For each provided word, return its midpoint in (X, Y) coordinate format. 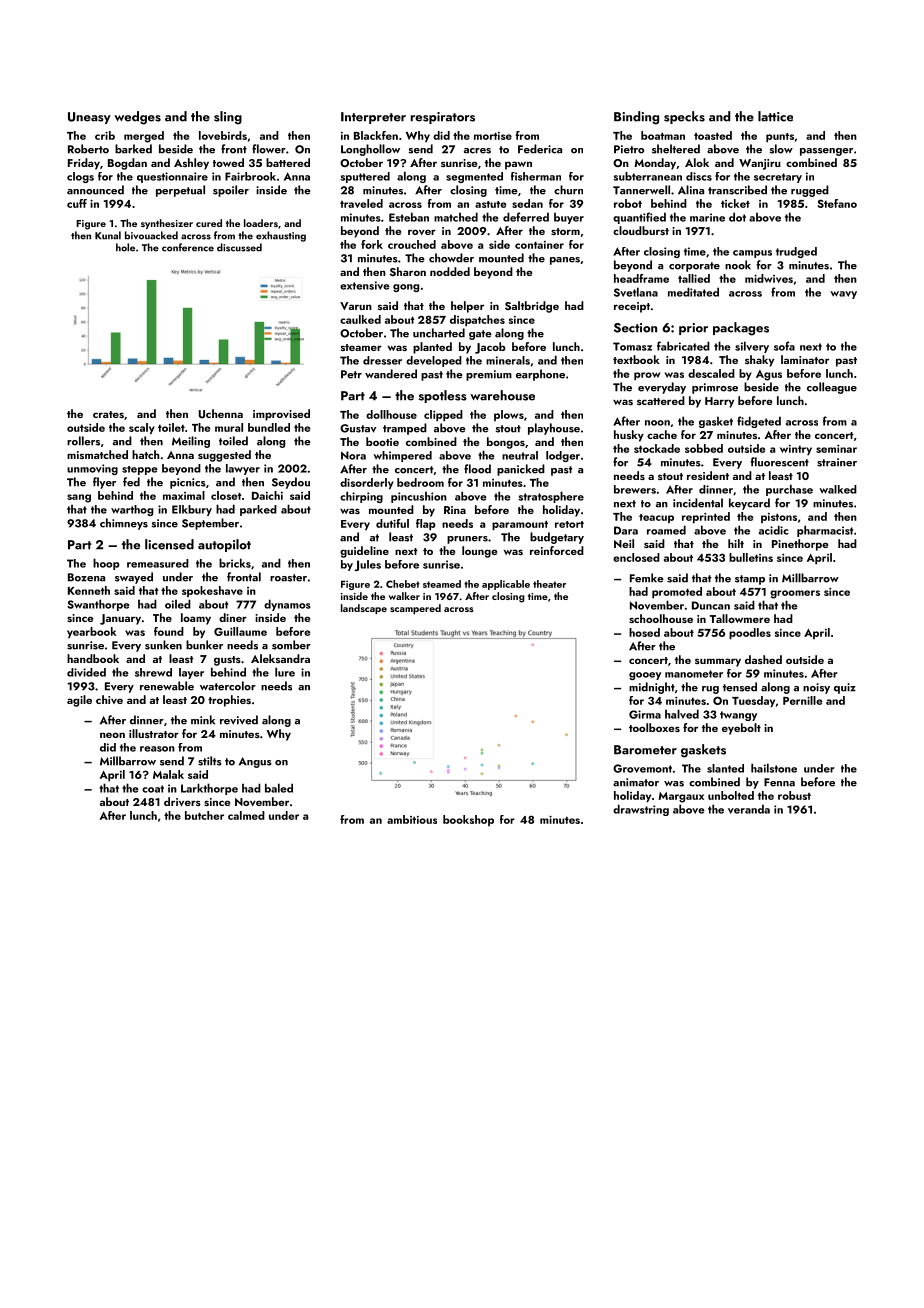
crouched (412, 244)
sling (228, 118)
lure (285, 672)
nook (738, 265)
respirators (443, 118)
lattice (775, 116)
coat (153, 789)
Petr (351, 374)
